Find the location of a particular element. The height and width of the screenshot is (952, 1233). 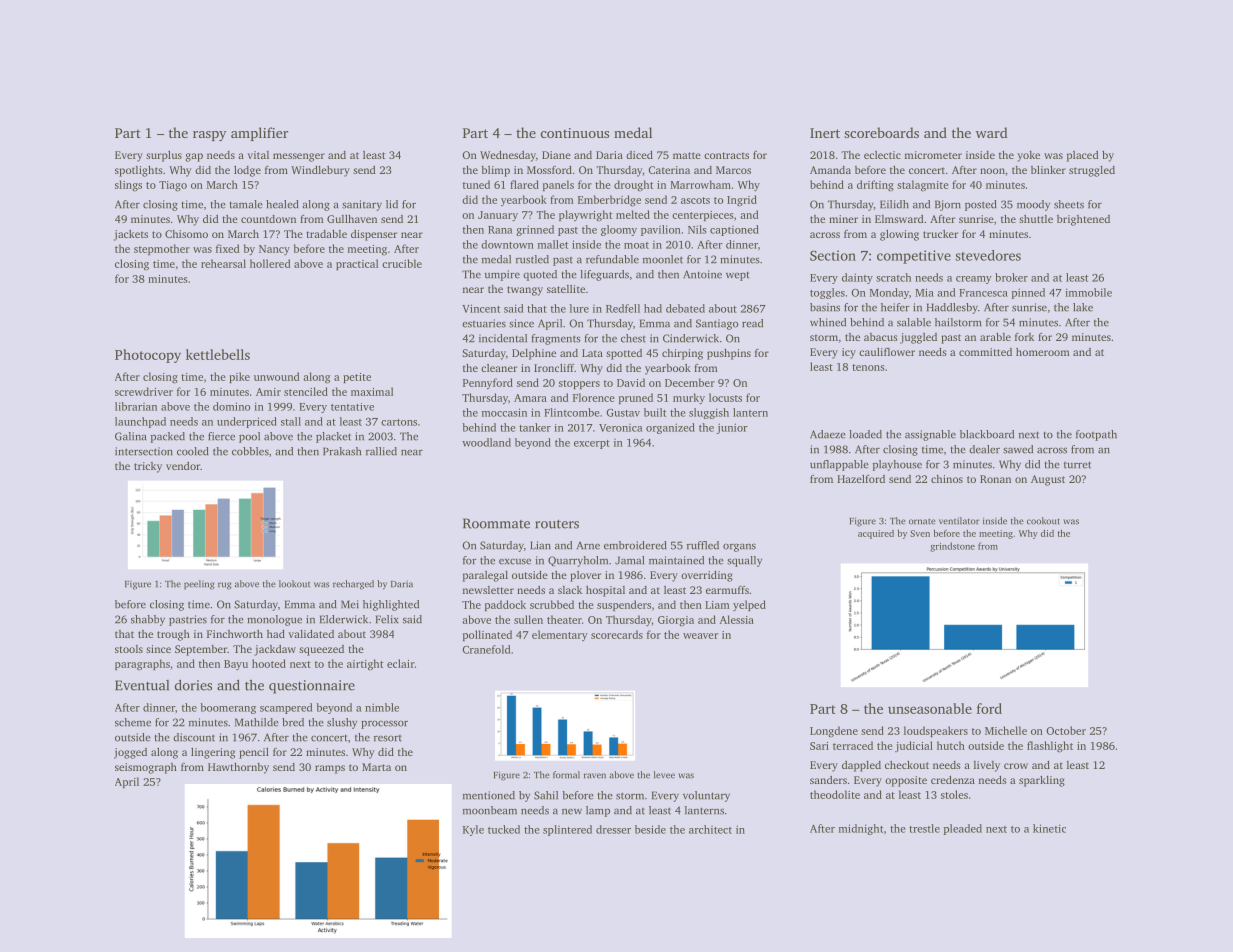

screwdriver is located at coordinates (144, 391).
